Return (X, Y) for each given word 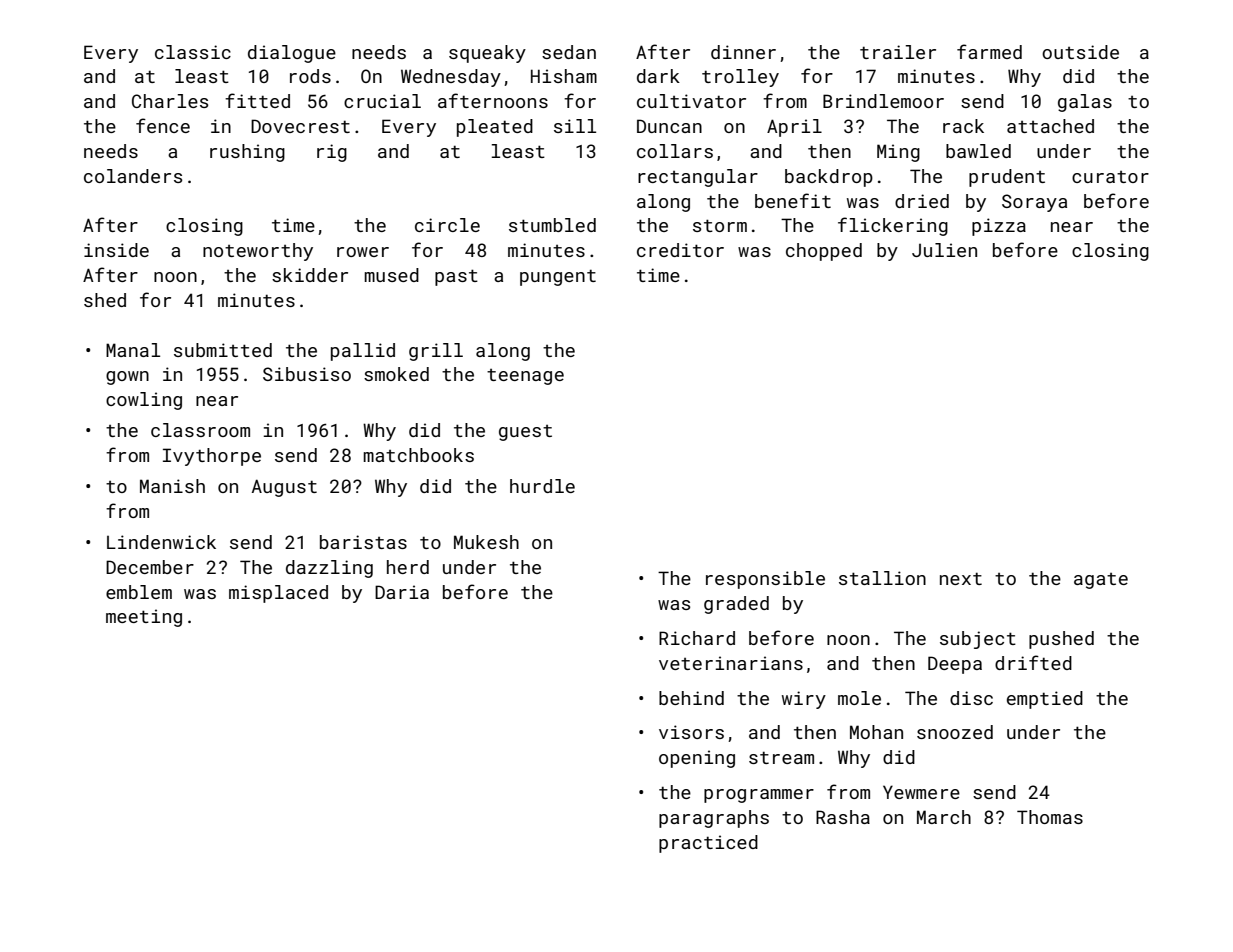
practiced (708, 844)
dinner (743, 52)
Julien (944, 250)
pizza (999, 227)
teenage (525, 377)
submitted (223, 350)
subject (978, 640)
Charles (170, 101)
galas (1085, 103)
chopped (824, 252)
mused (391, 275)
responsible (765, 580)
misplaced (278, 594)
